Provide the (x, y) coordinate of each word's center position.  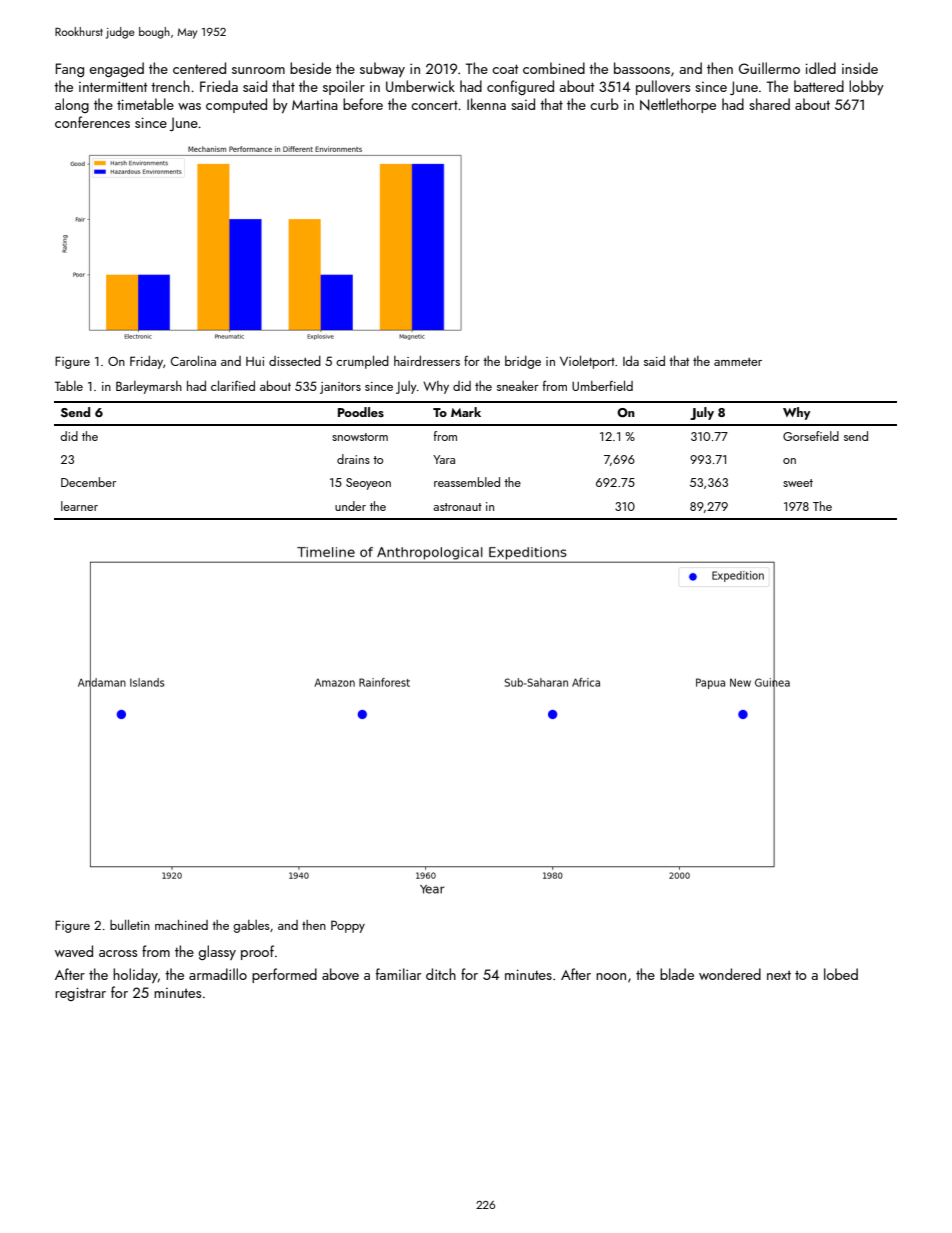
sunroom (258, 70)
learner (79, 506)
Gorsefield (811, 436)
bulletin (130, 925)
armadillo (218, 974)
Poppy (348, 926)
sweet (798, 483)
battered (819, 86)
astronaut (457, 507)
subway (382, 69)
